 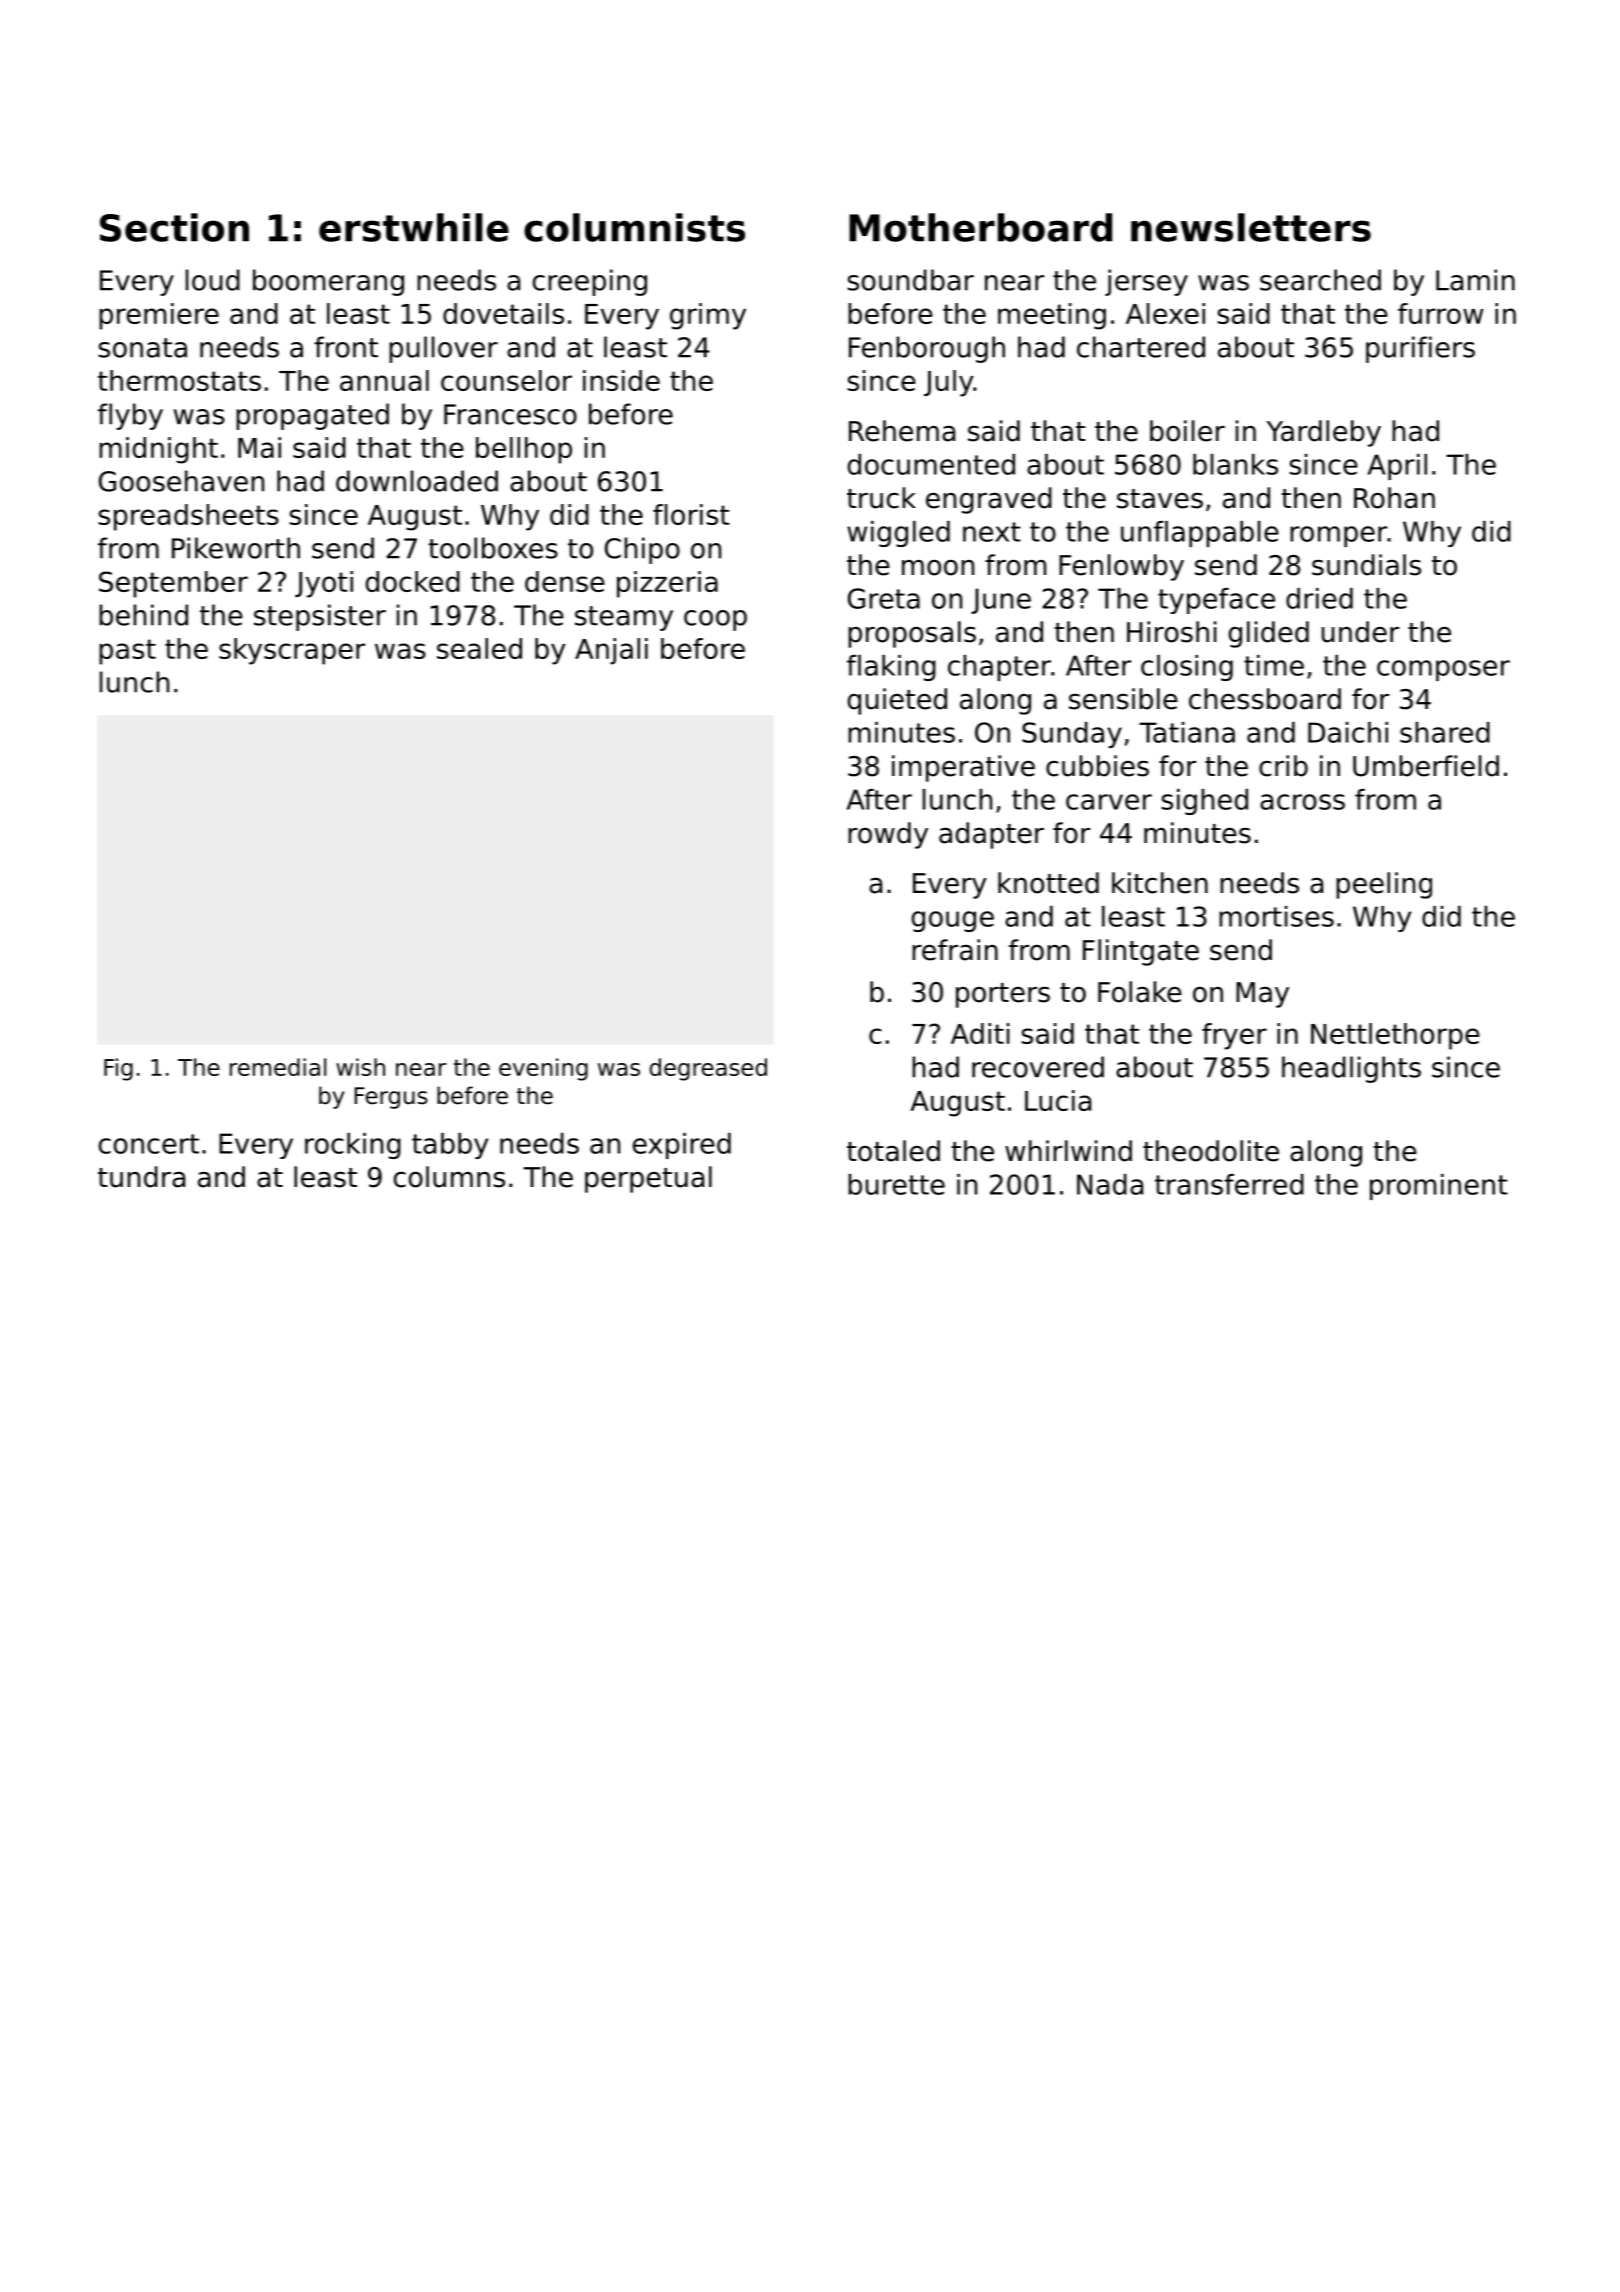 I want to click on past, so click(x=127, y=652).
